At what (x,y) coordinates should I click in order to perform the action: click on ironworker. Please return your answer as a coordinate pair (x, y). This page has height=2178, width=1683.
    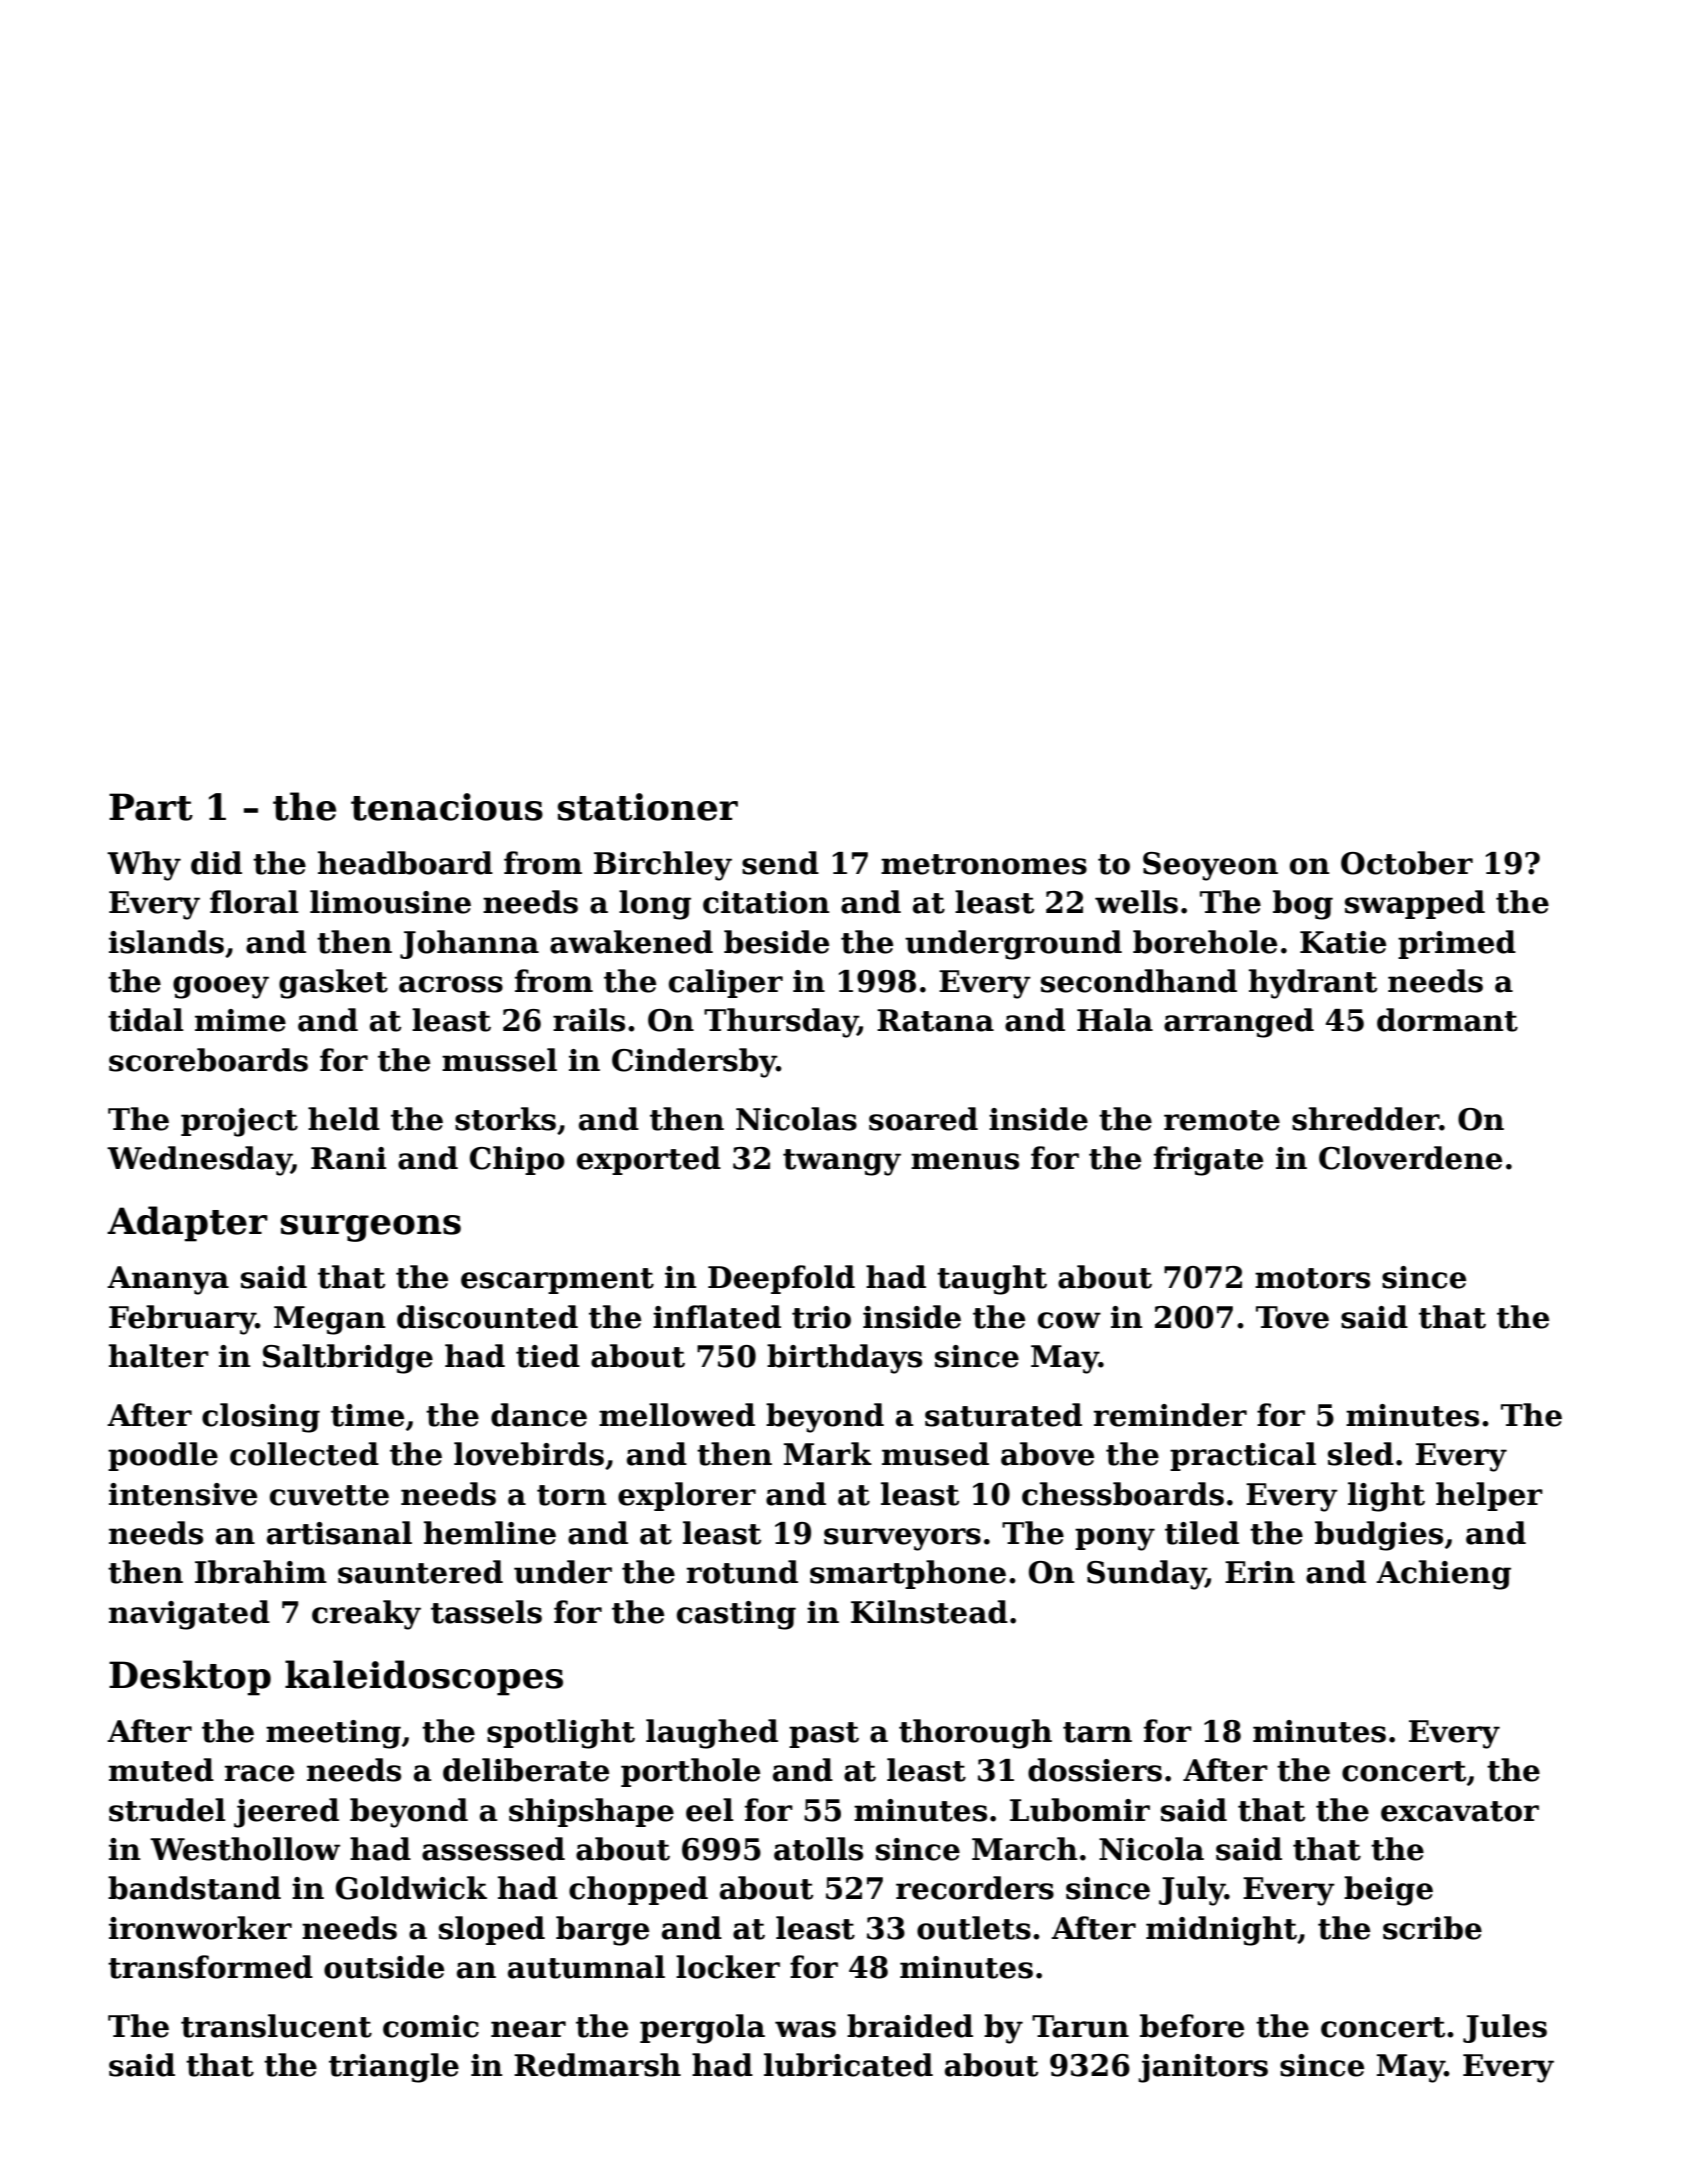
    Looking at the image, I should click on (200, 1928).
